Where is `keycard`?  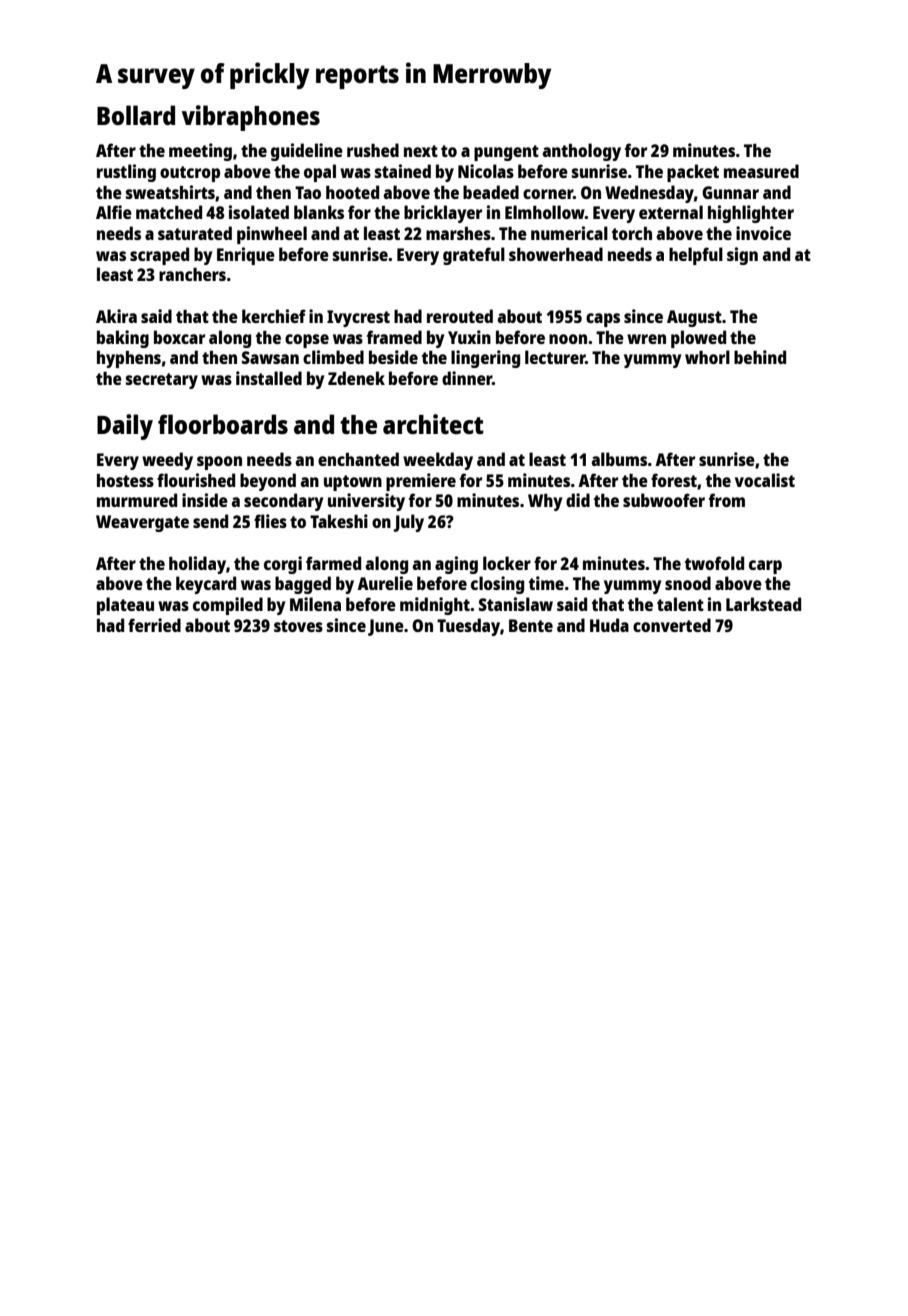 keycard is located at coordinates (206, 585).
